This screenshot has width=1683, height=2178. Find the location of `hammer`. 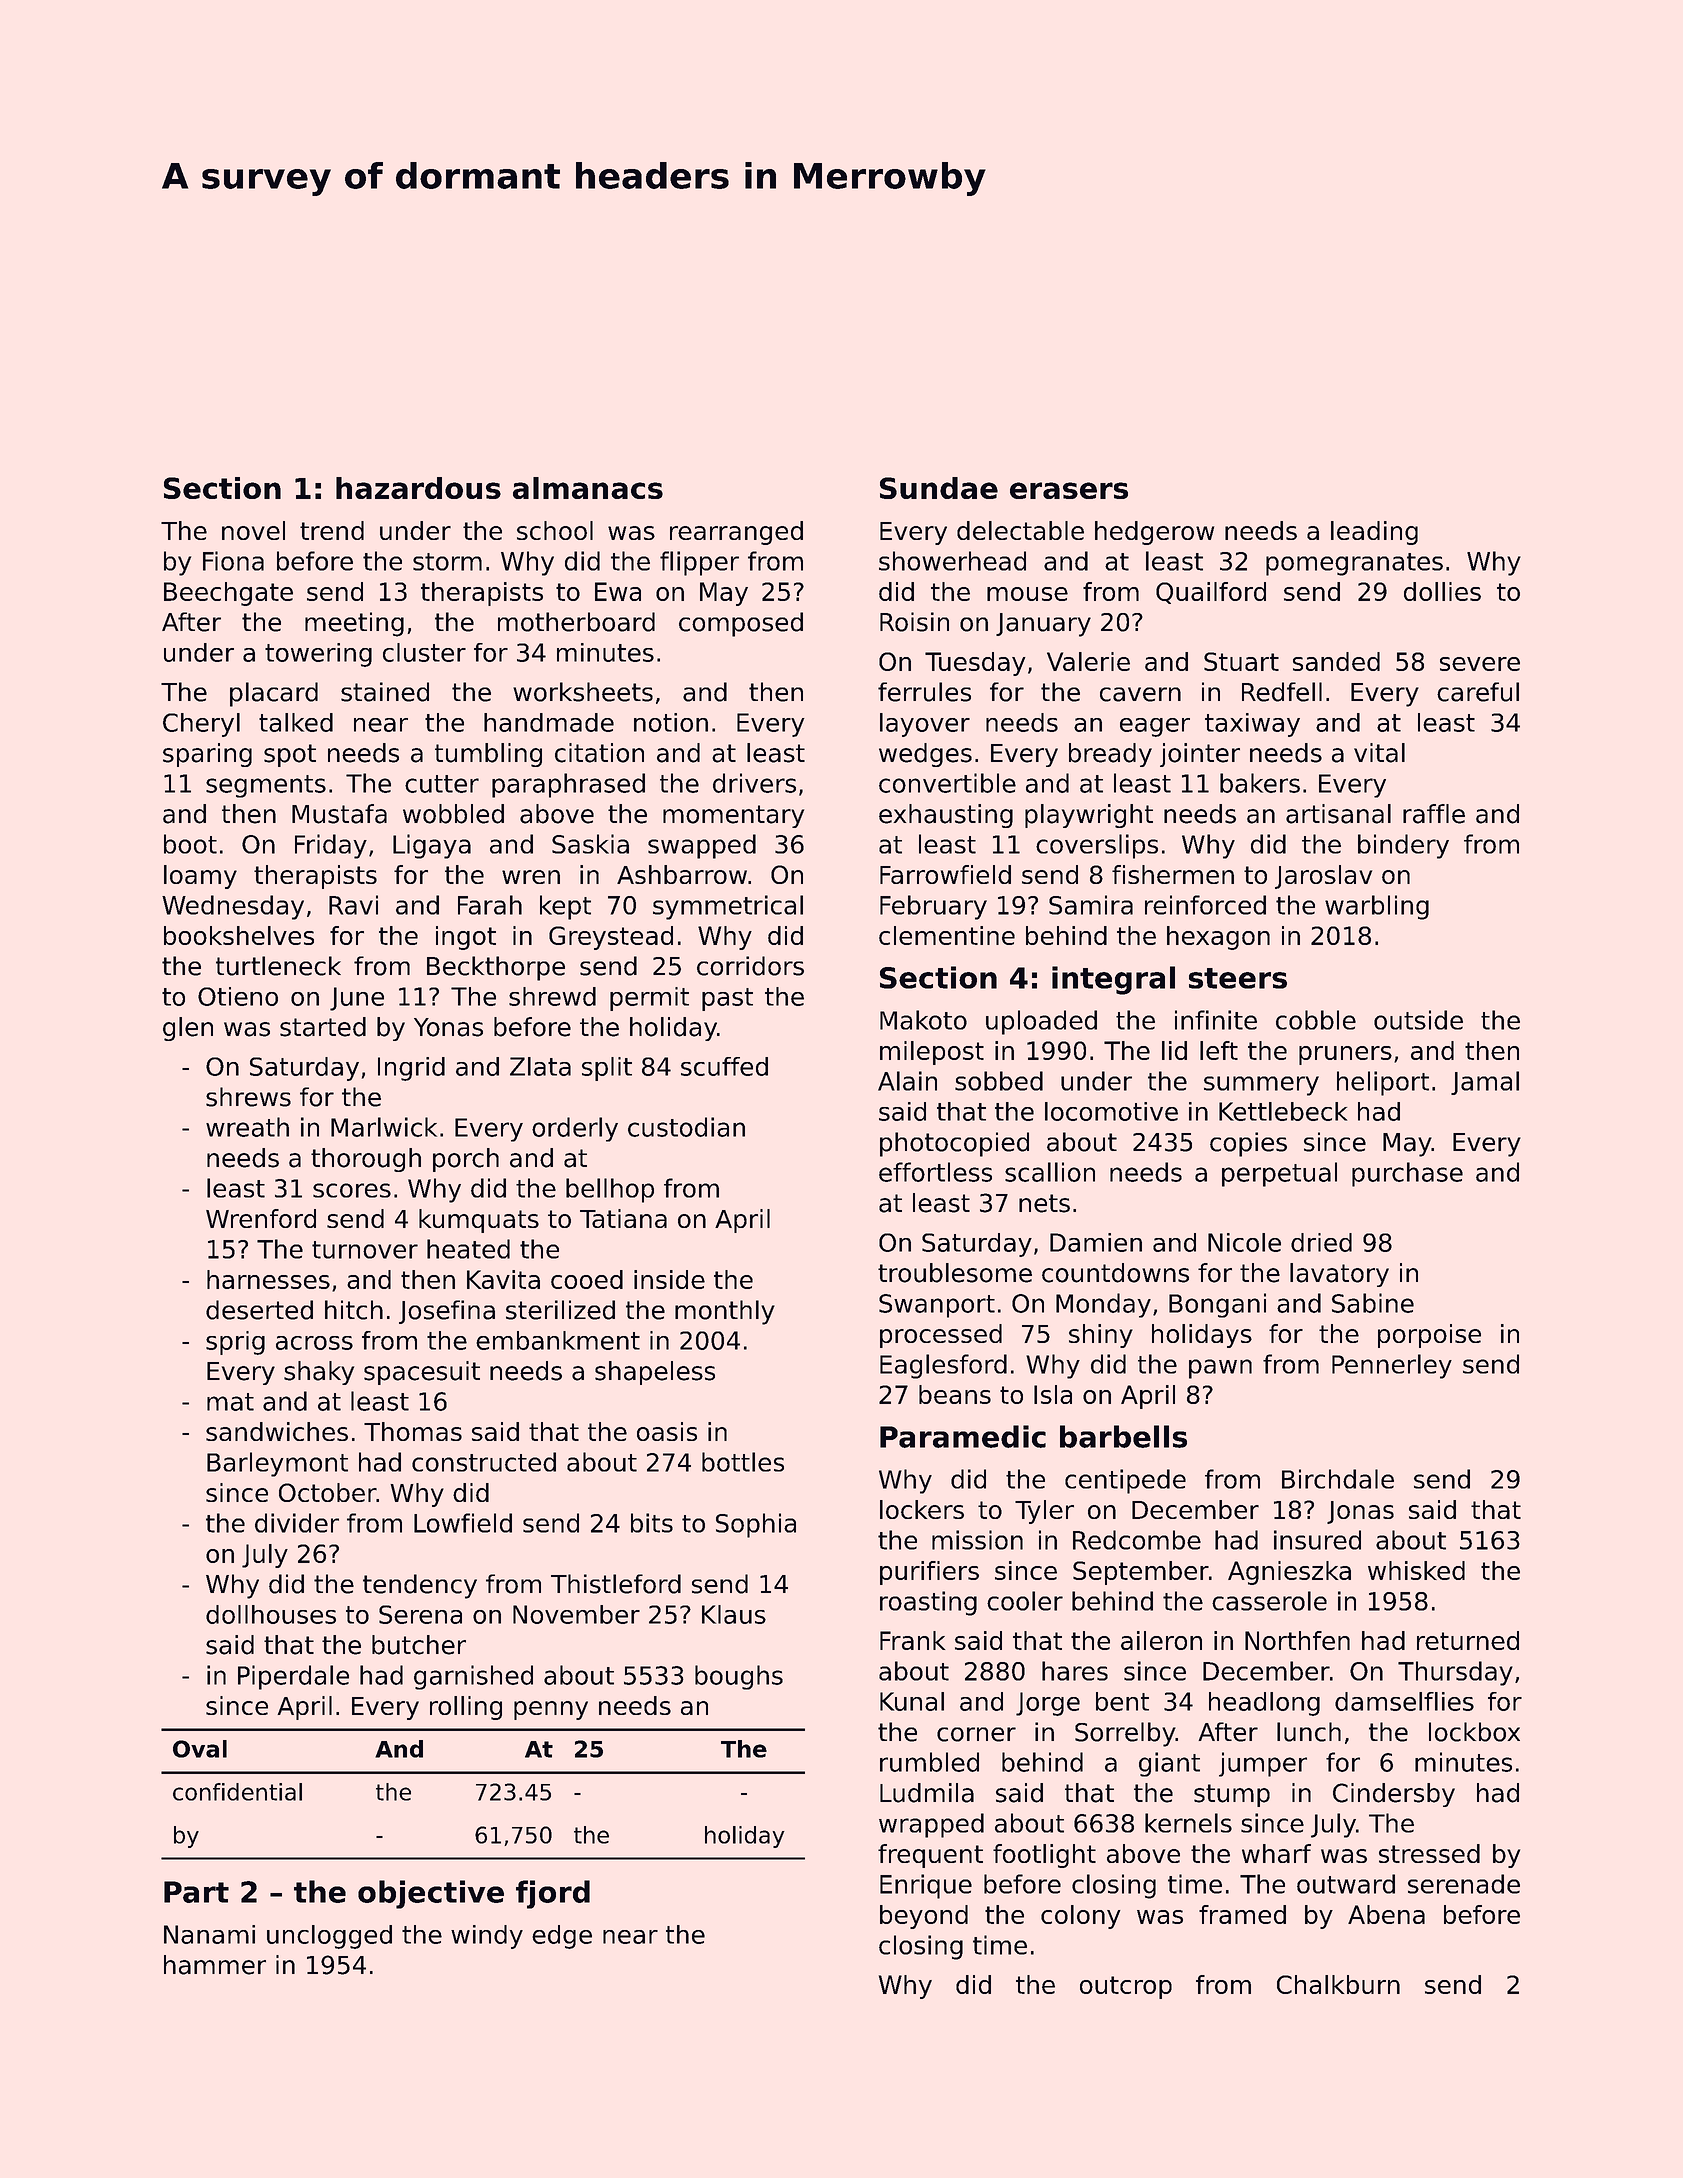

hammer is located at coordinates (215, 1965).
